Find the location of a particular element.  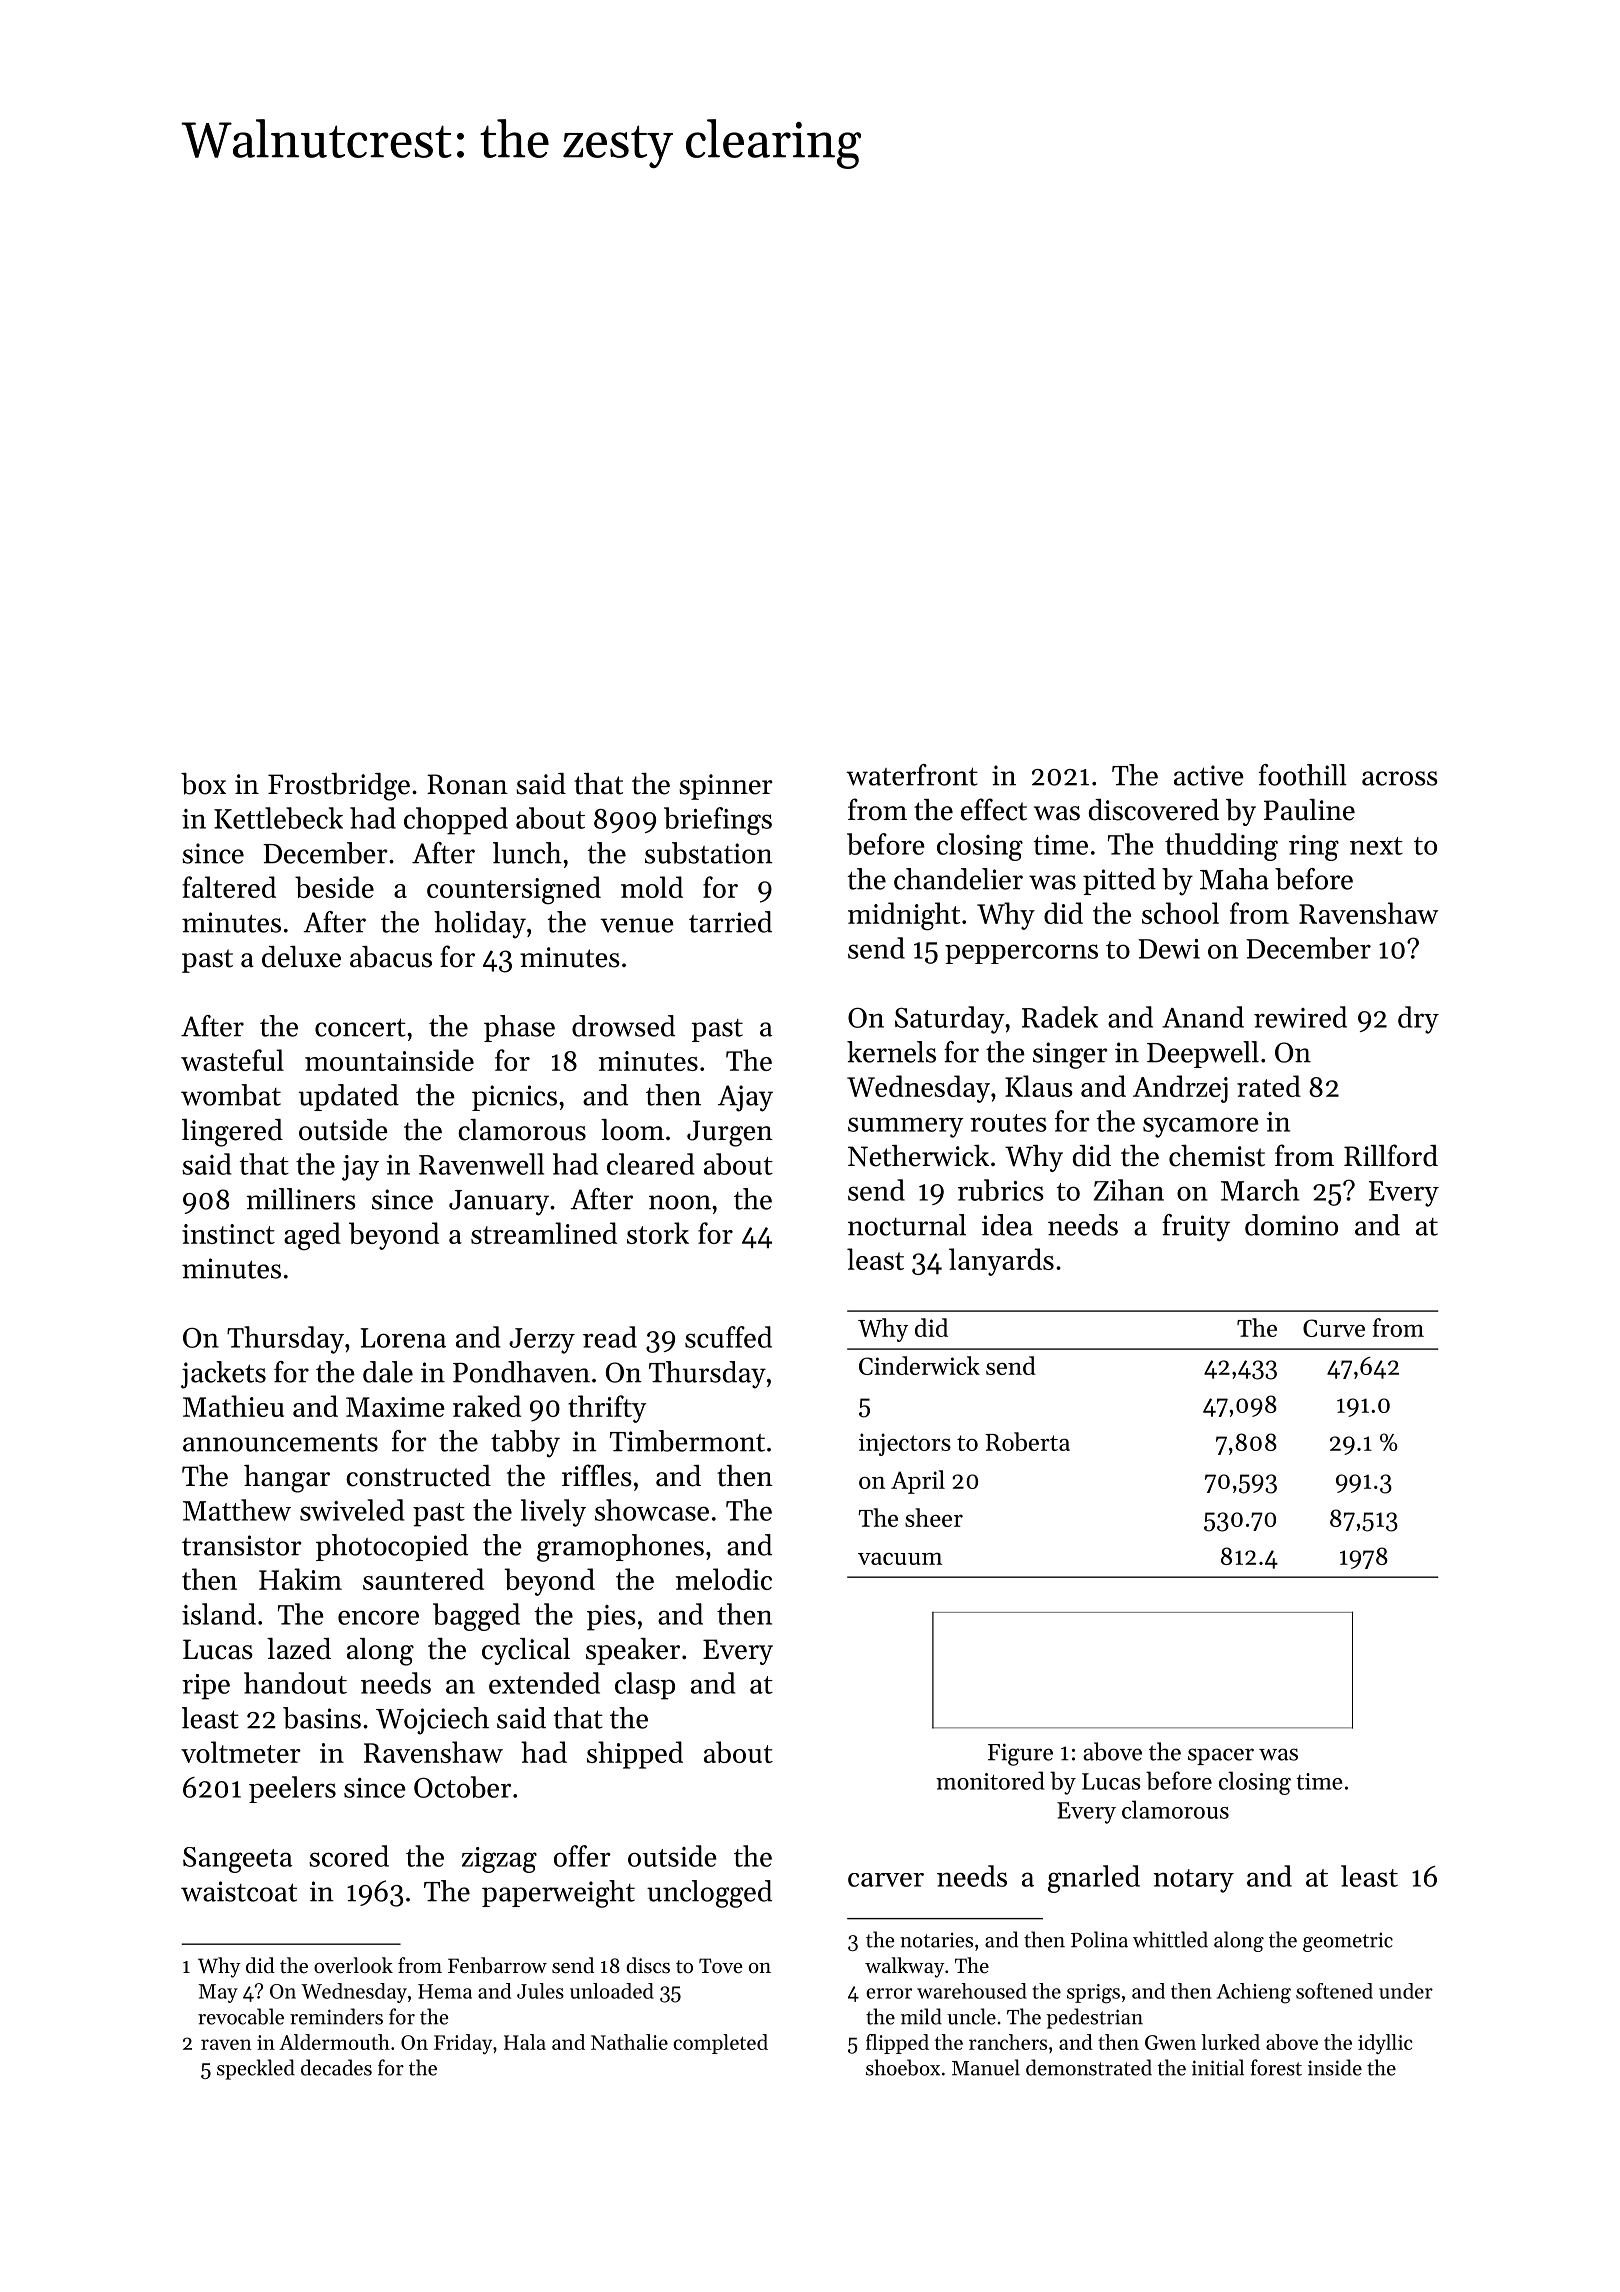

stork is located at coordinates (658, 1233).
